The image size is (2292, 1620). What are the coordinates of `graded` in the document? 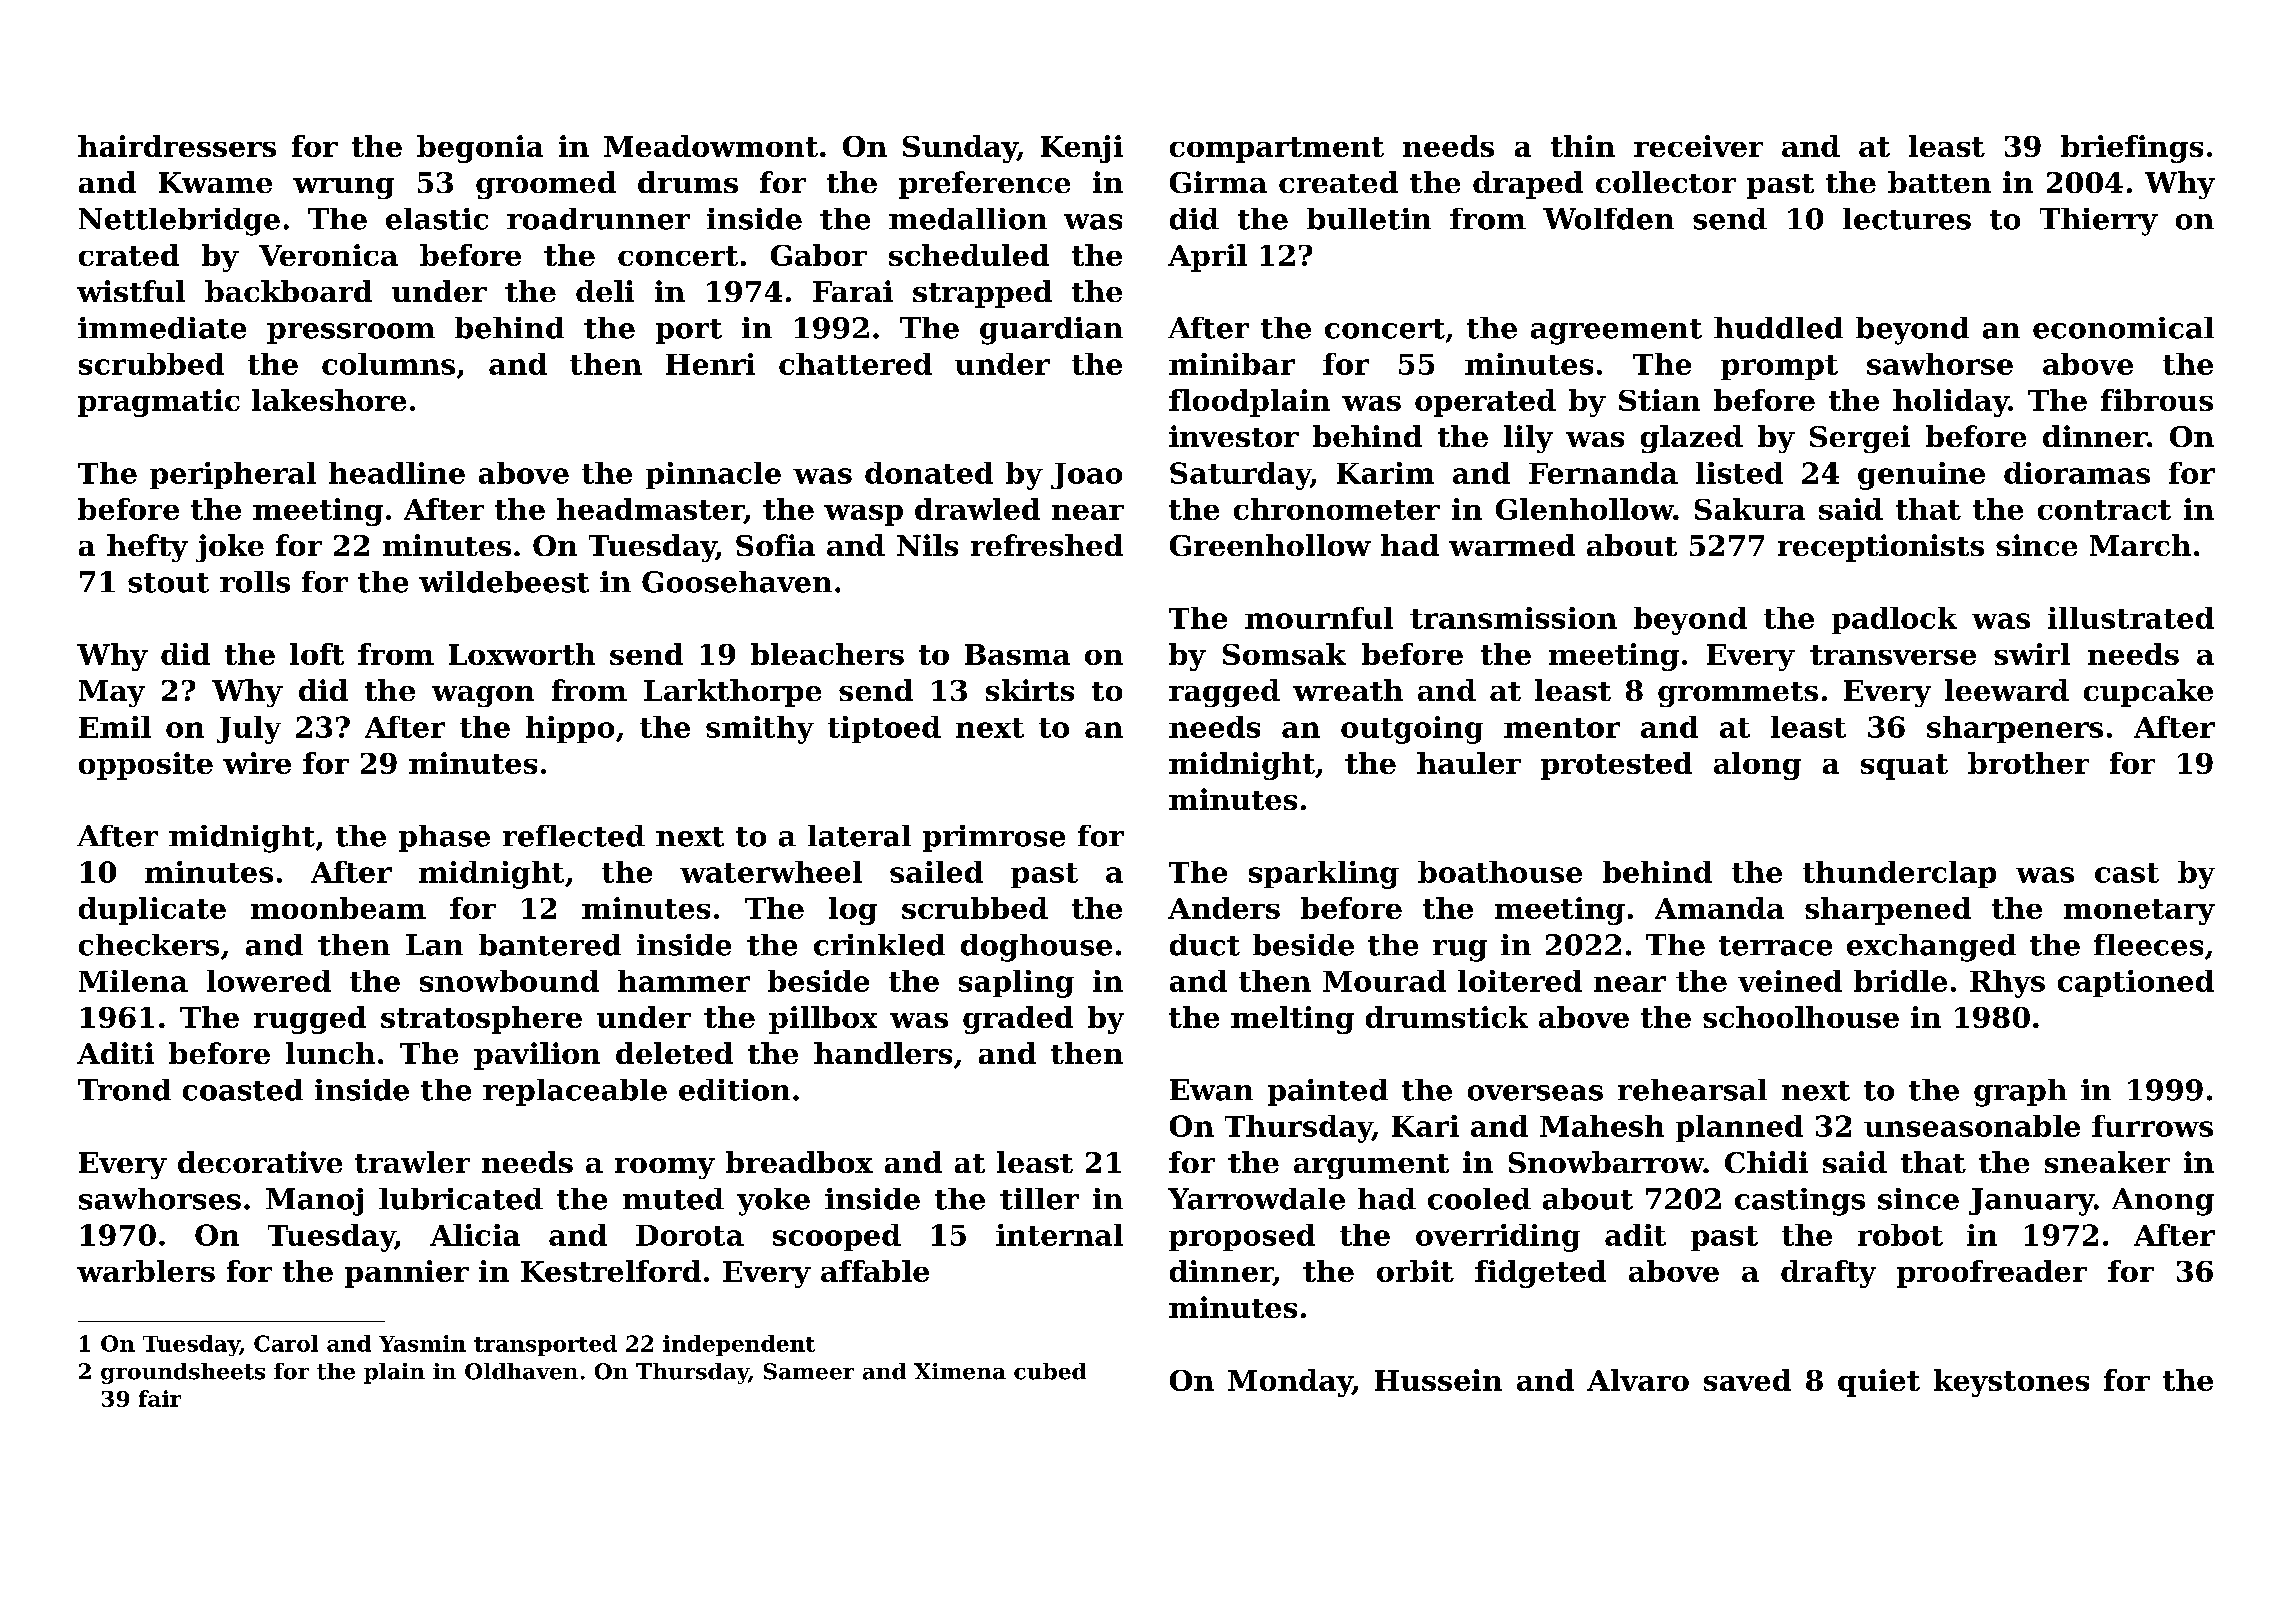 It's located at (1018, 1020).
